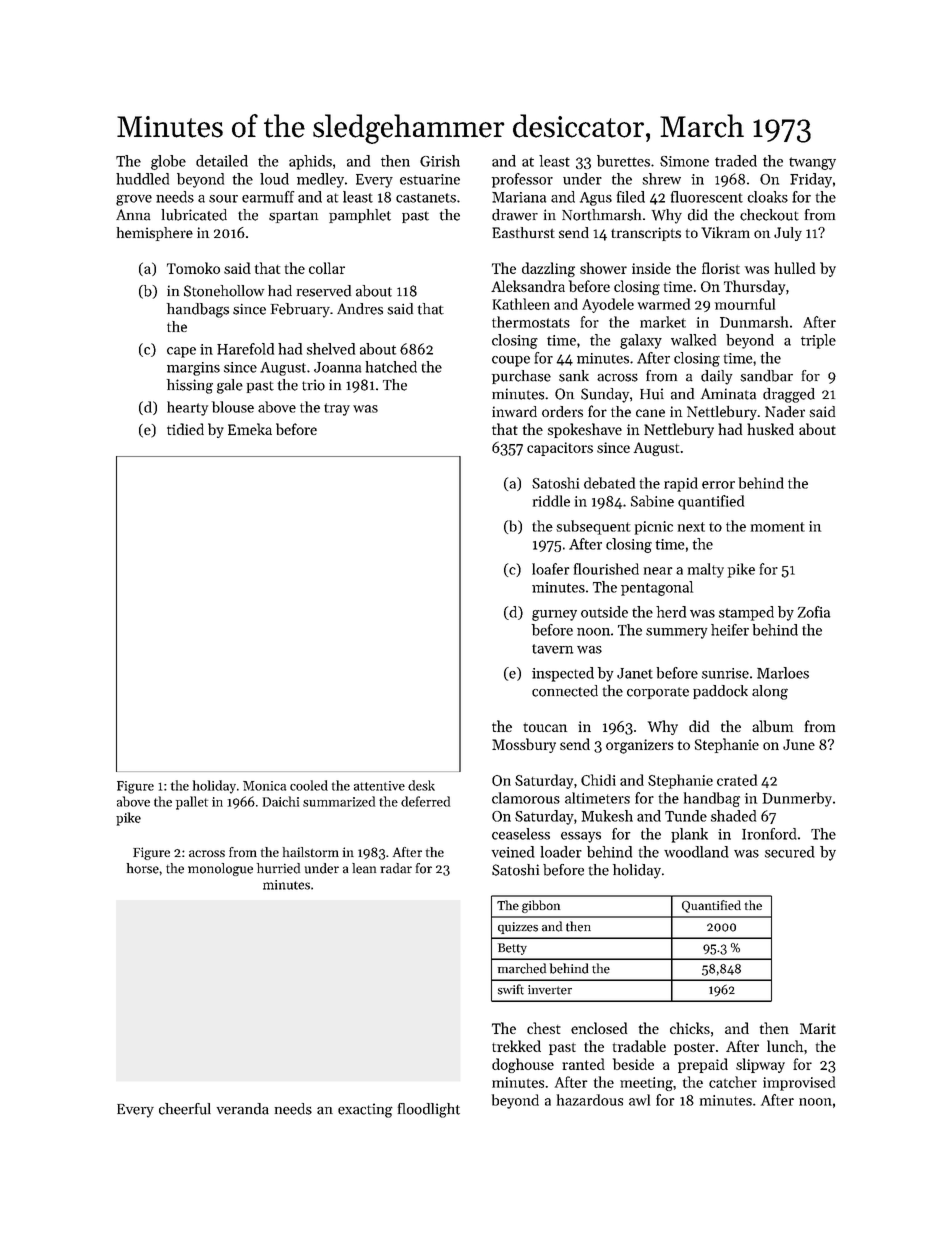 The width and height of the document is (952, 1233). I want to click on horse, so click(143, 868).
